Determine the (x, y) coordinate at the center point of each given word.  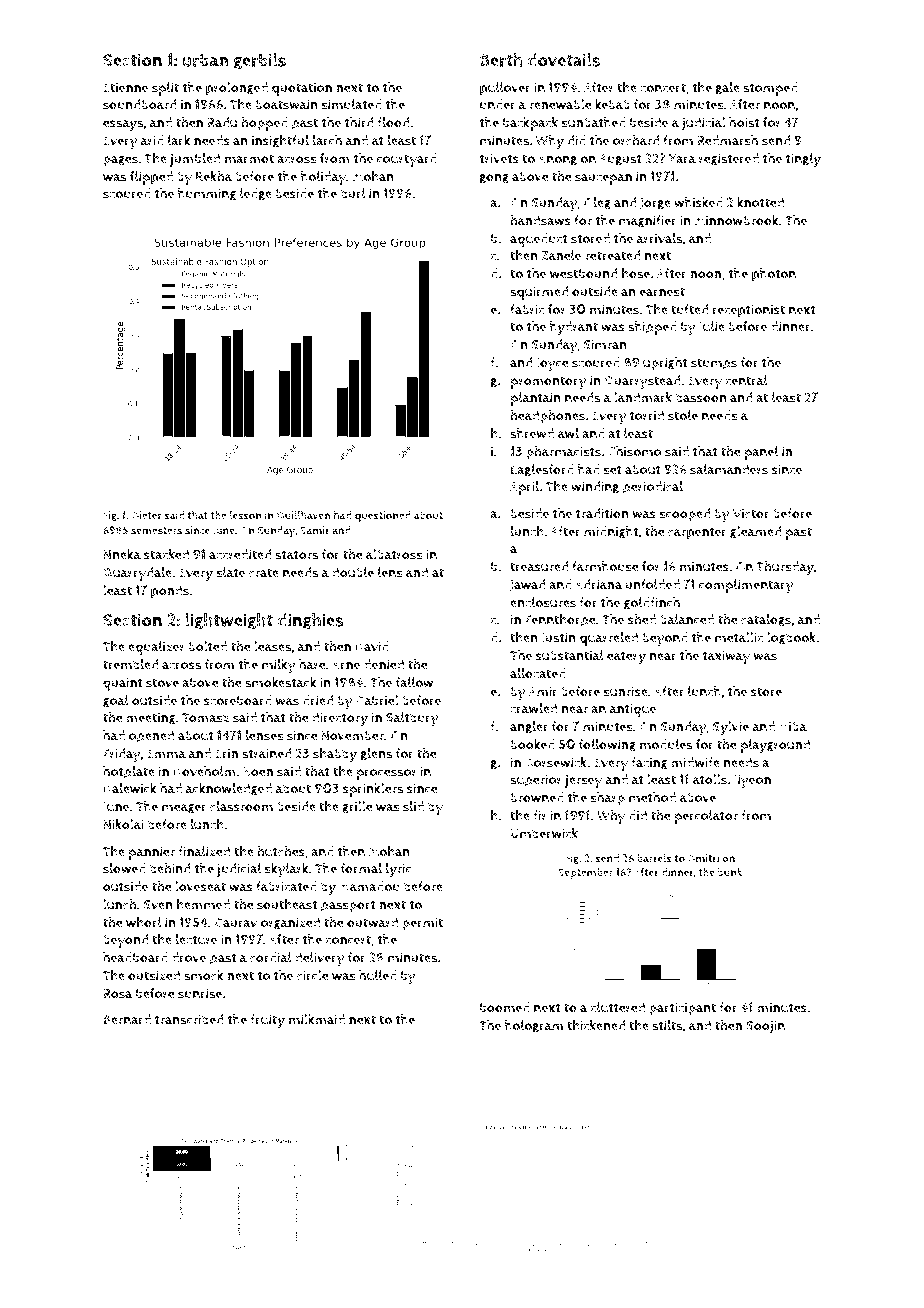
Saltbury (412, 719)
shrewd (532, 433)
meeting (151, 718)
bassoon (701, 397)
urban (205, 60)
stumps (714, 364)
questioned (383, 516)
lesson (246, 515)
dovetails (563, 60)
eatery (626, 657)
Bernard (127, 1019)
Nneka (122, 554)
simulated (351, 104)
